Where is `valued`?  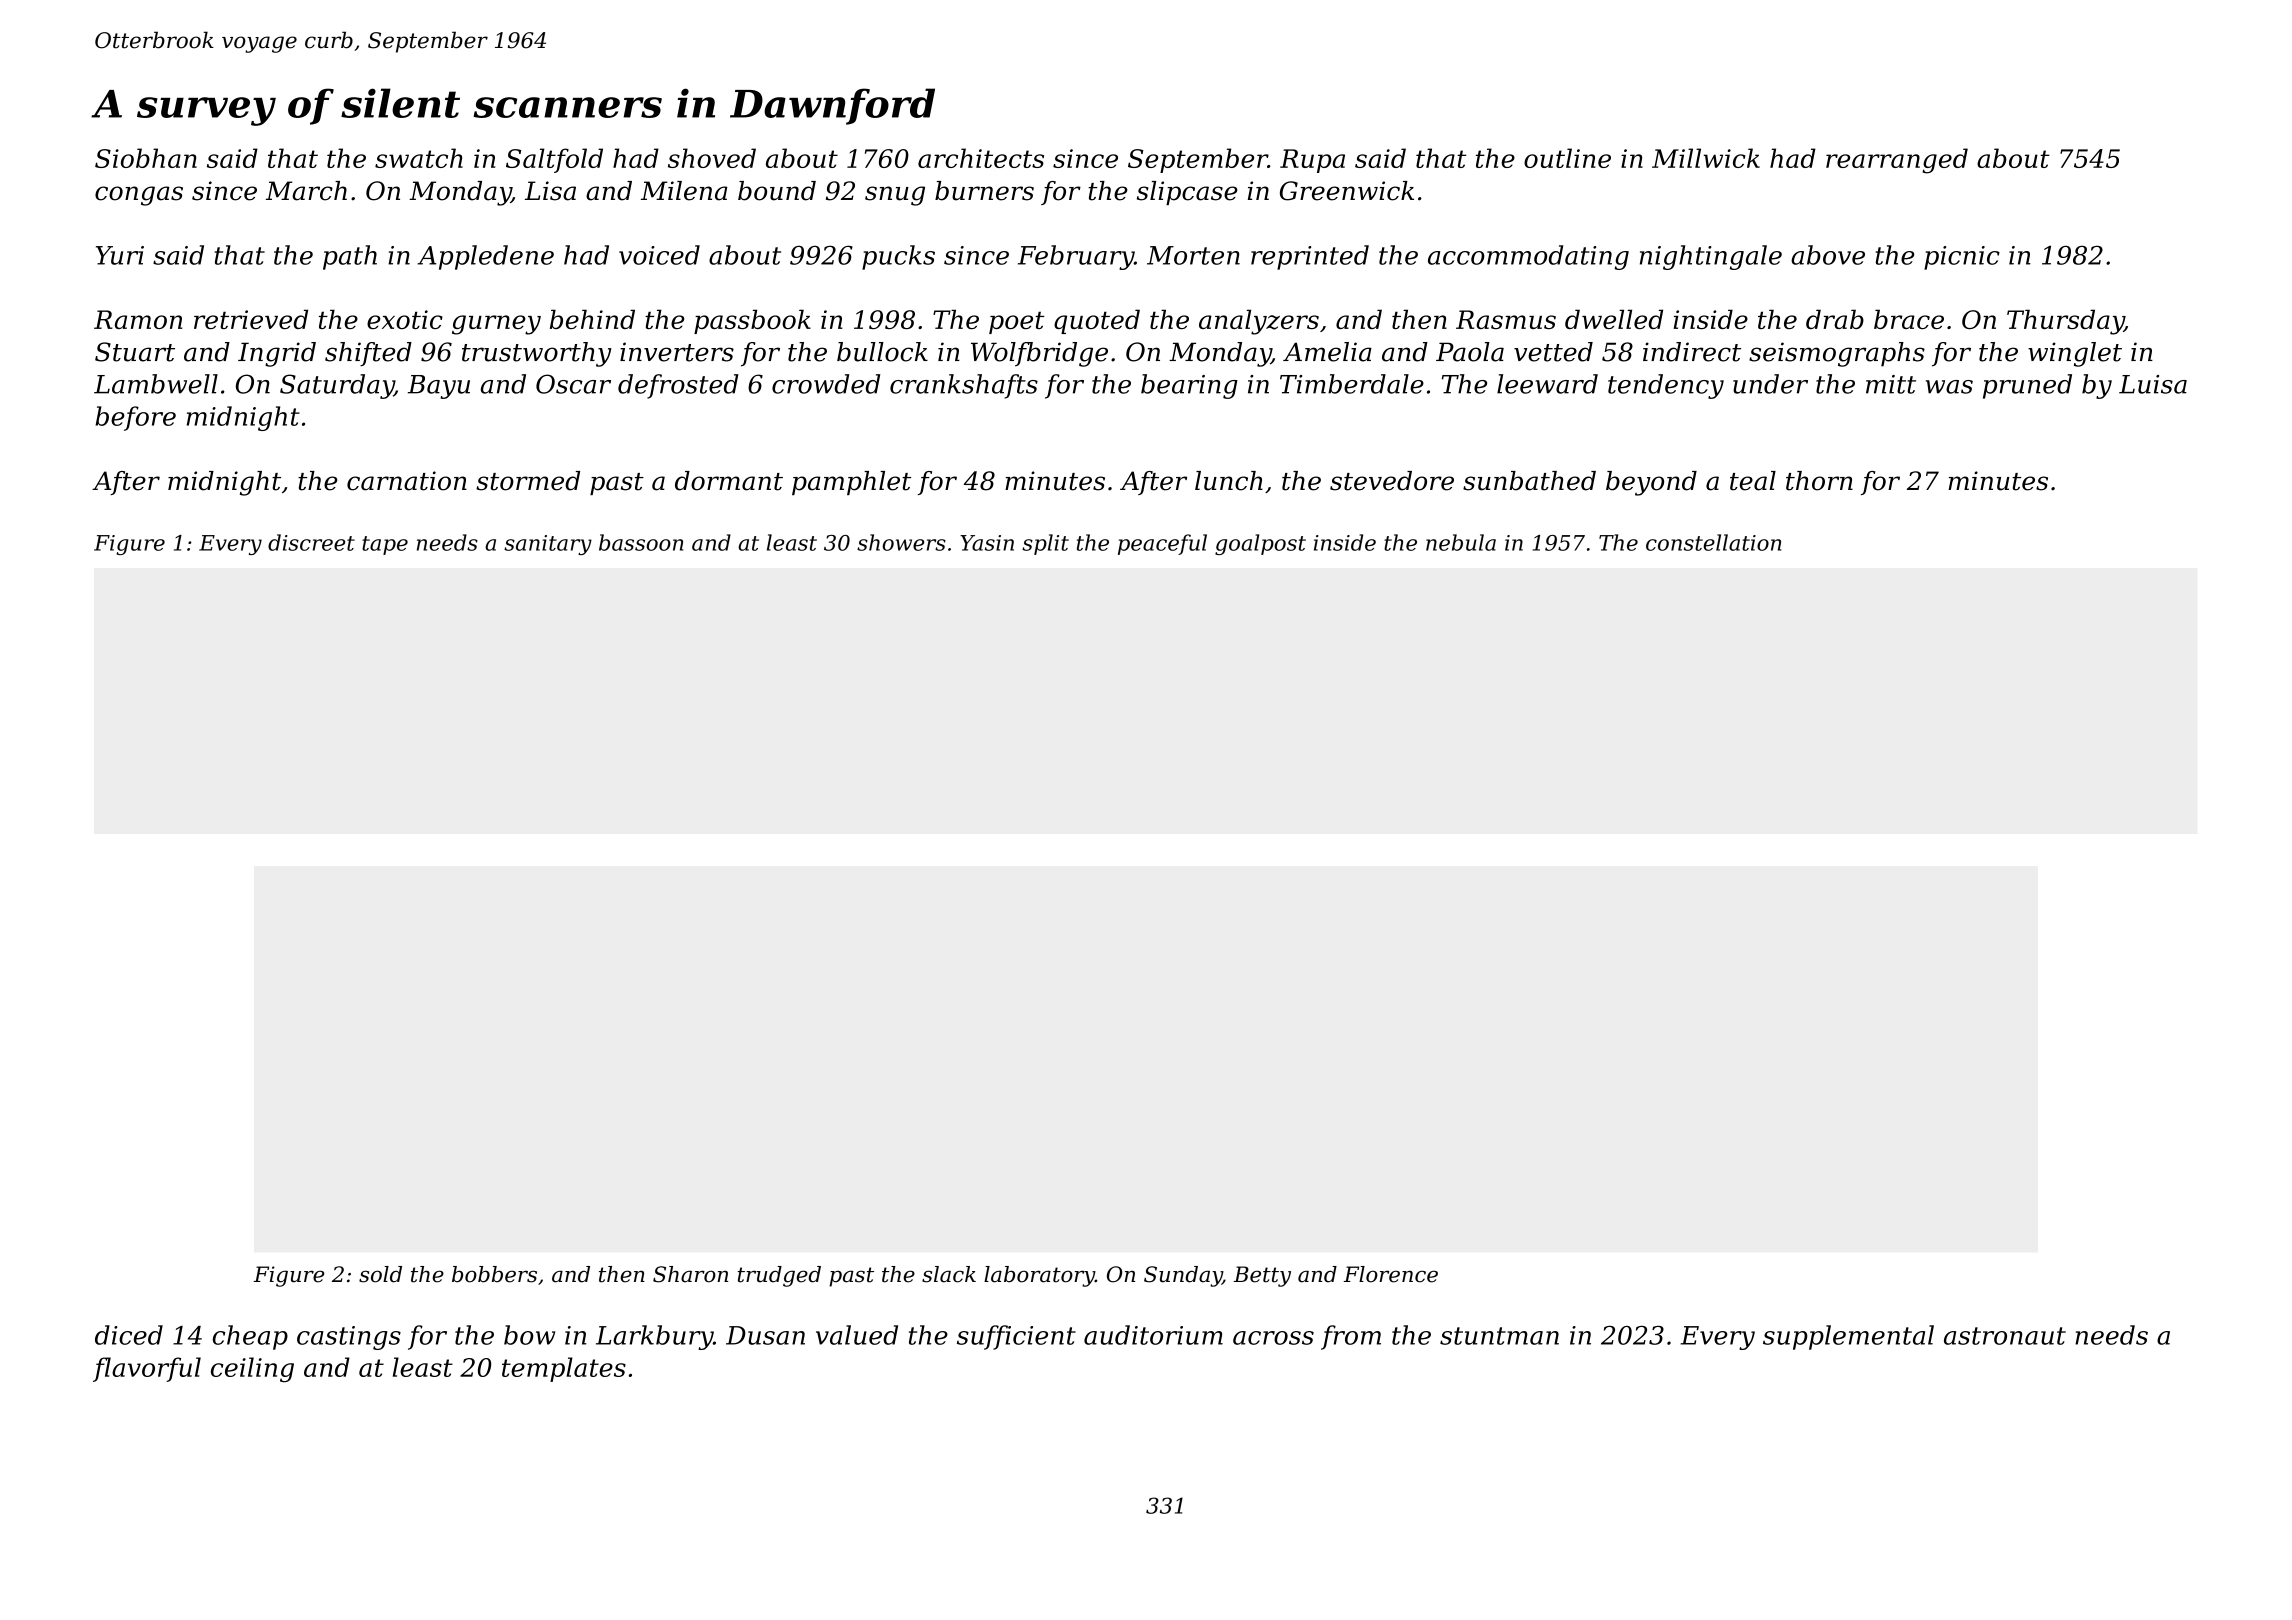
valued is located at coordinates (857, 1335).
